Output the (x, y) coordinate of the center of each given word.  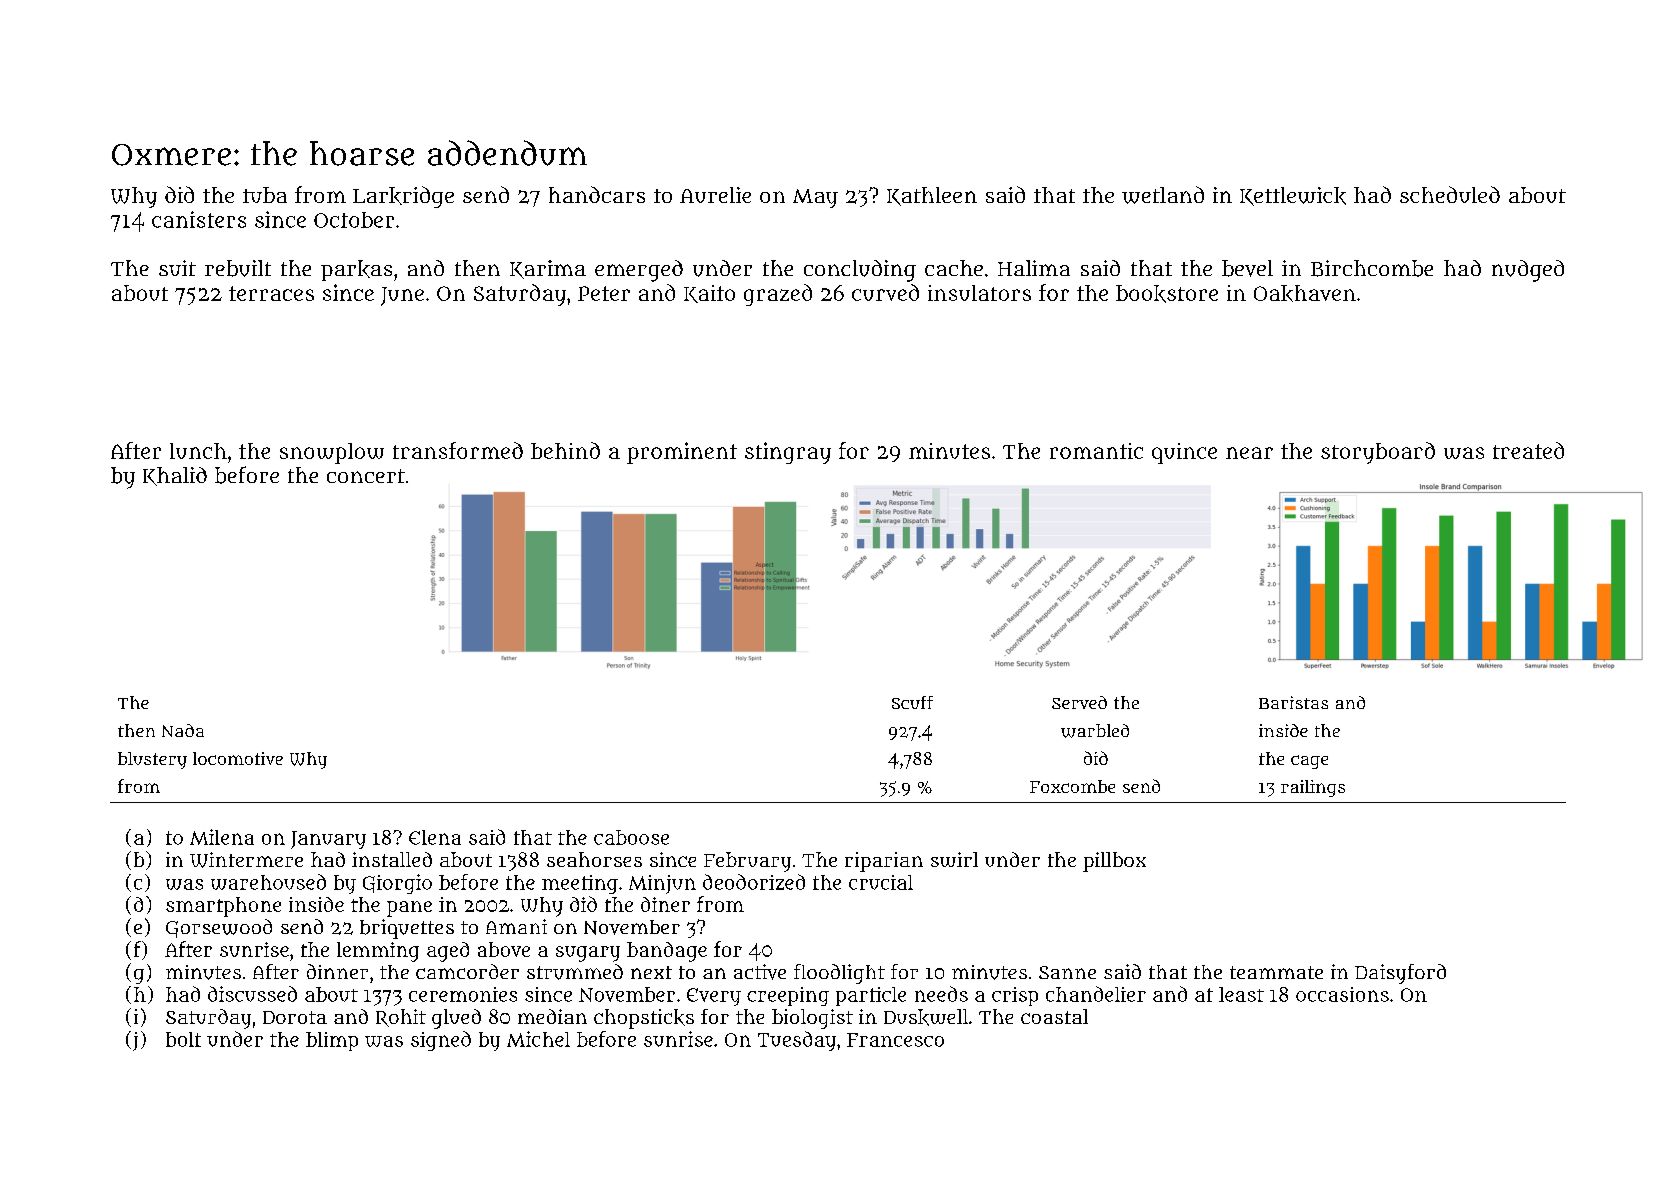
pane (409, 909)
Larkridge (403, 197)
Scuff (912, 702)
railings (1313, 788)
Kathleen (932, 196)
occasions (1342, 994)
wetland (1163, 195)
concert (366, 476)
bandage (667, 952)
